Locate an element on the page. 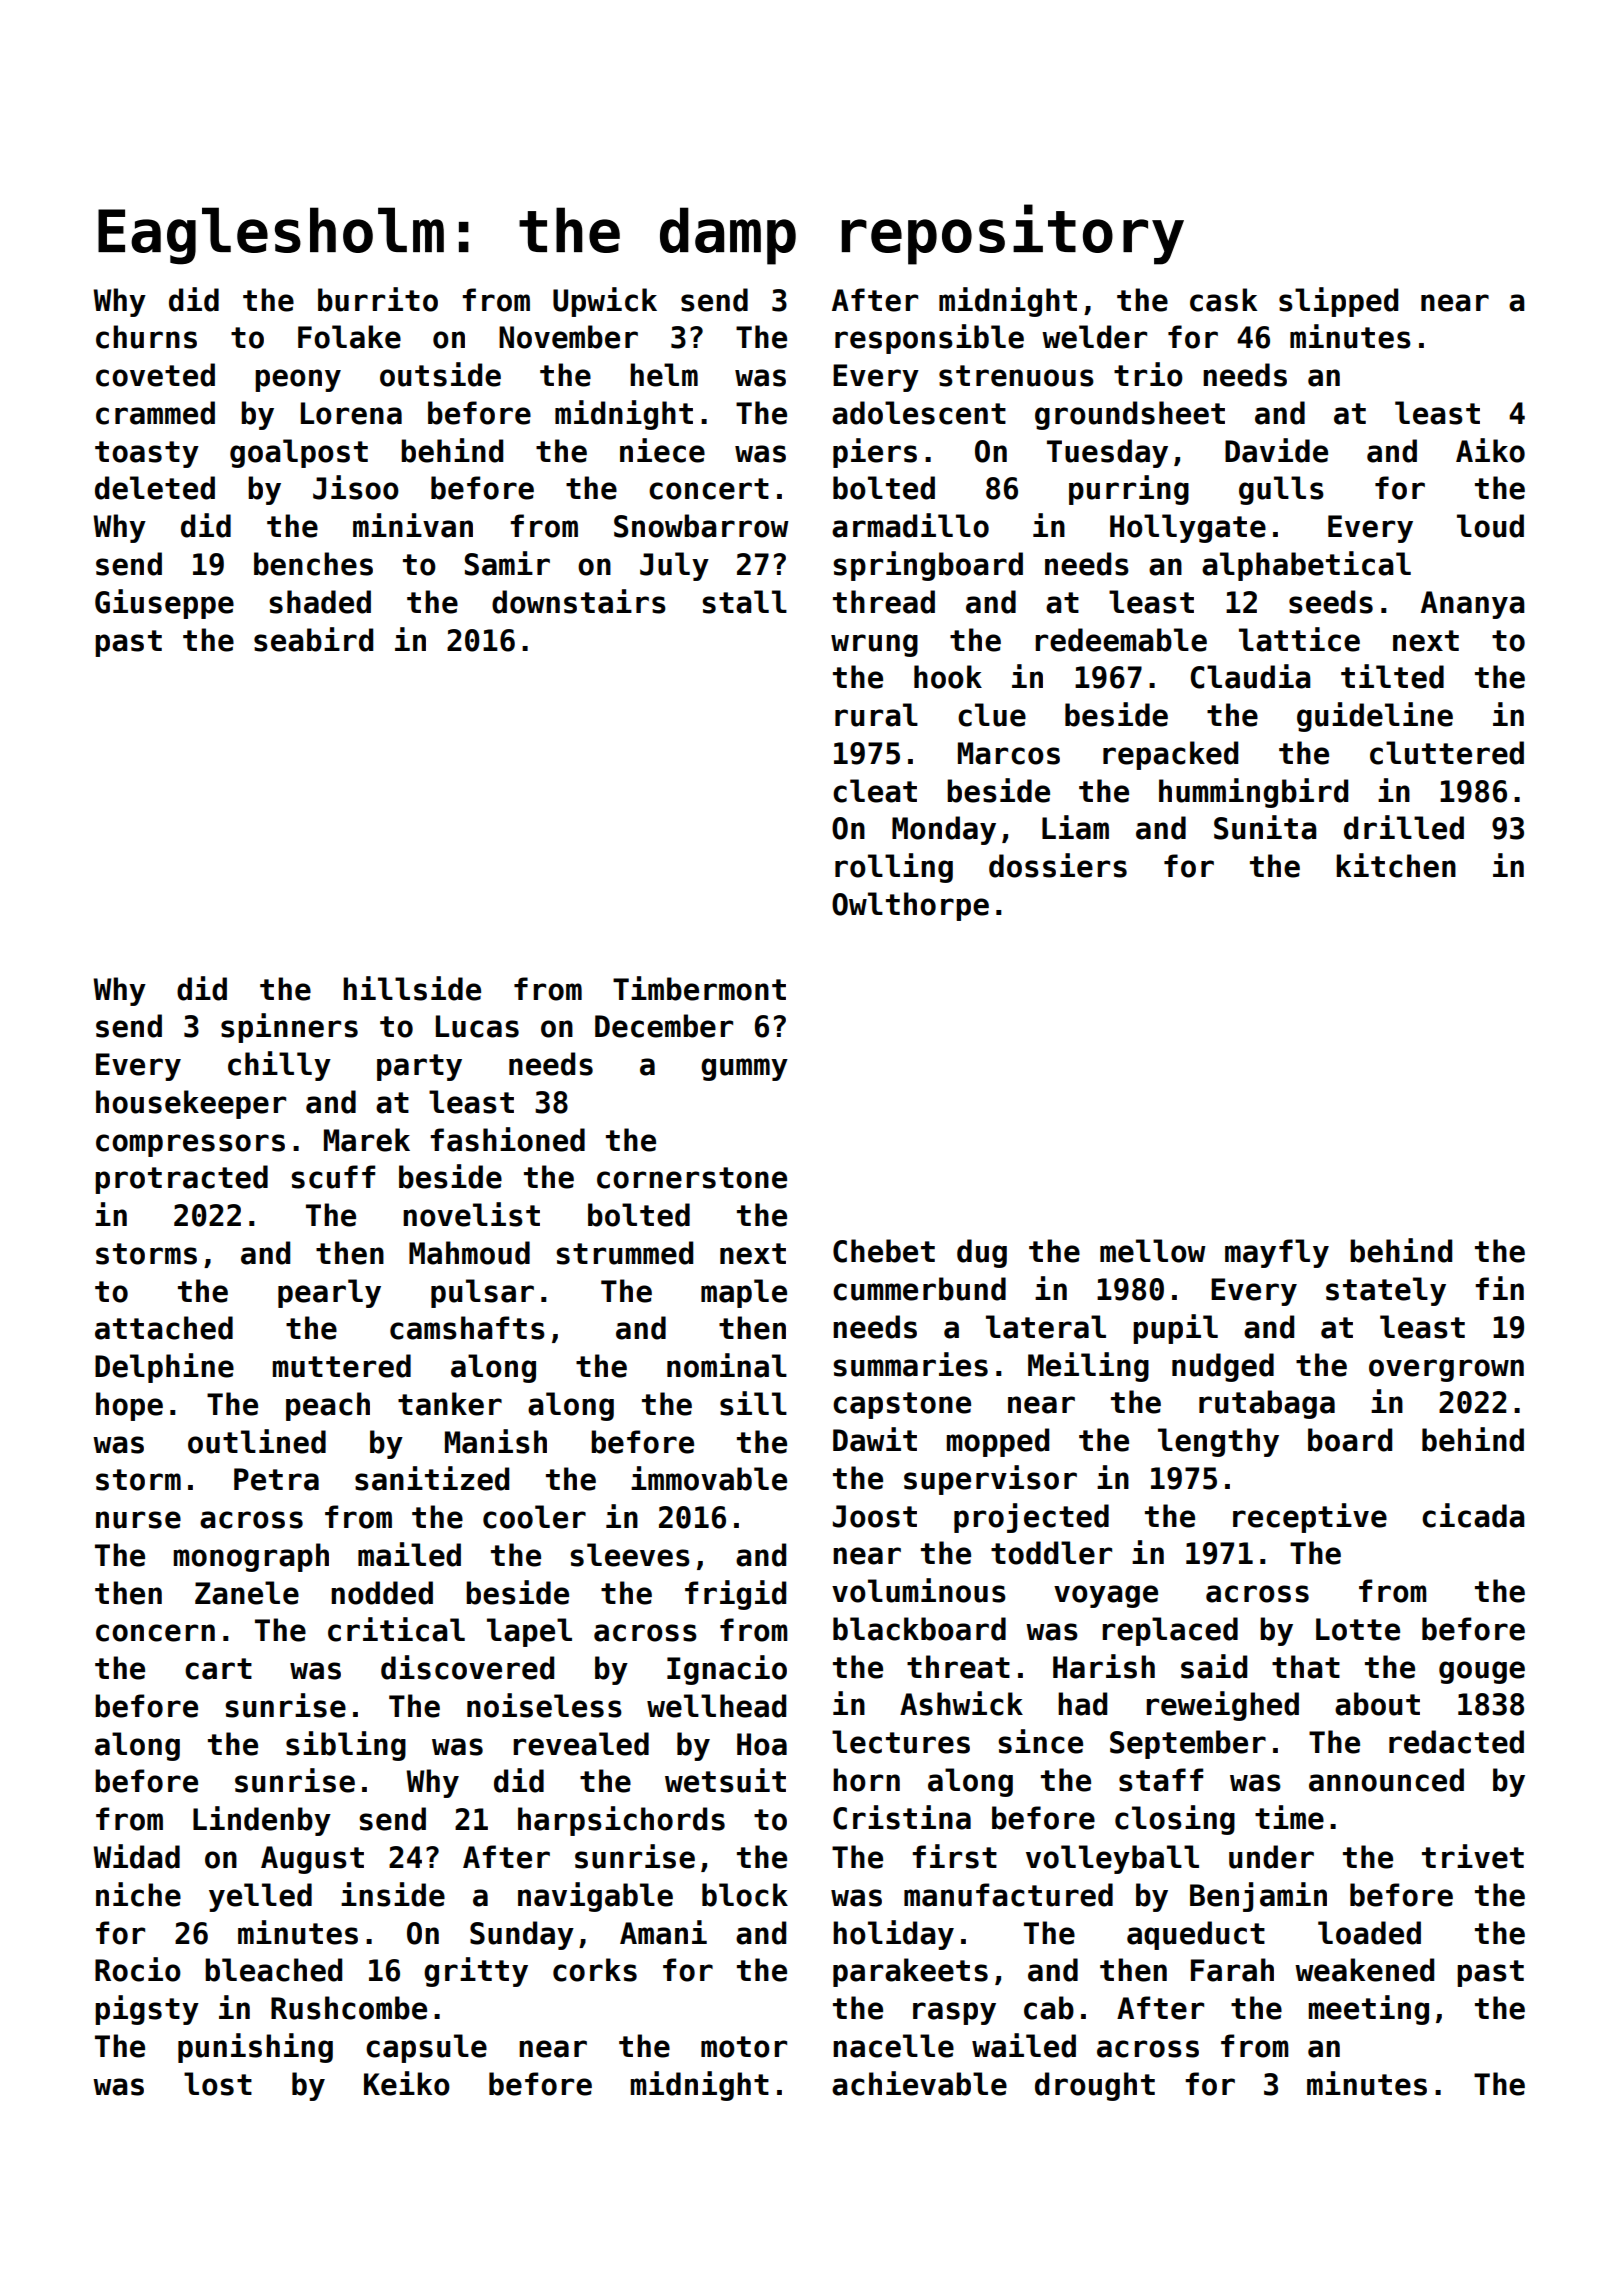  pigsty is located at coordinates (147, 2010).
